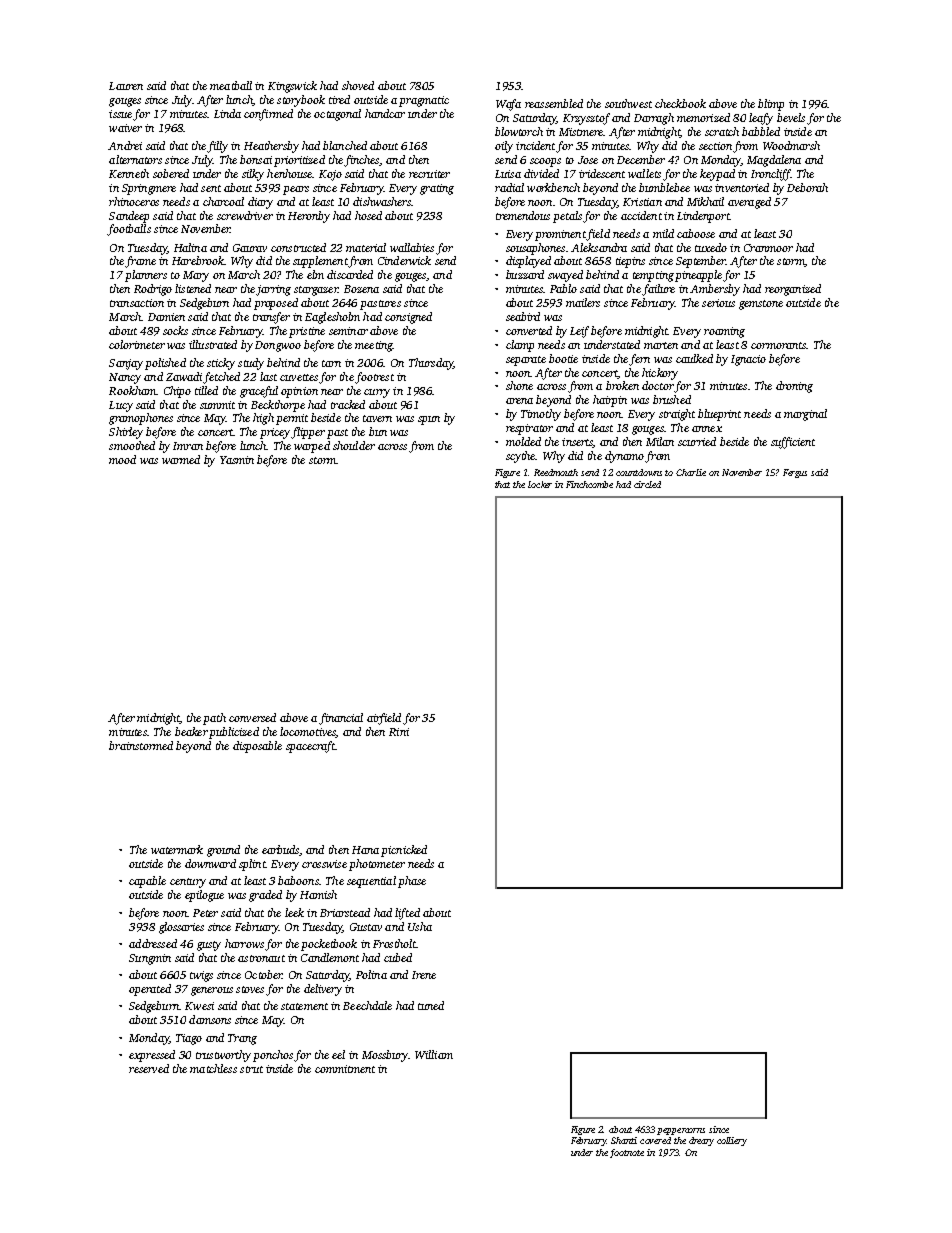 The height and width of the page is (1233, 952). What do you see at coordinates (177, 849) in the page?
I see `watermark` at bounding box center [177, 849].
